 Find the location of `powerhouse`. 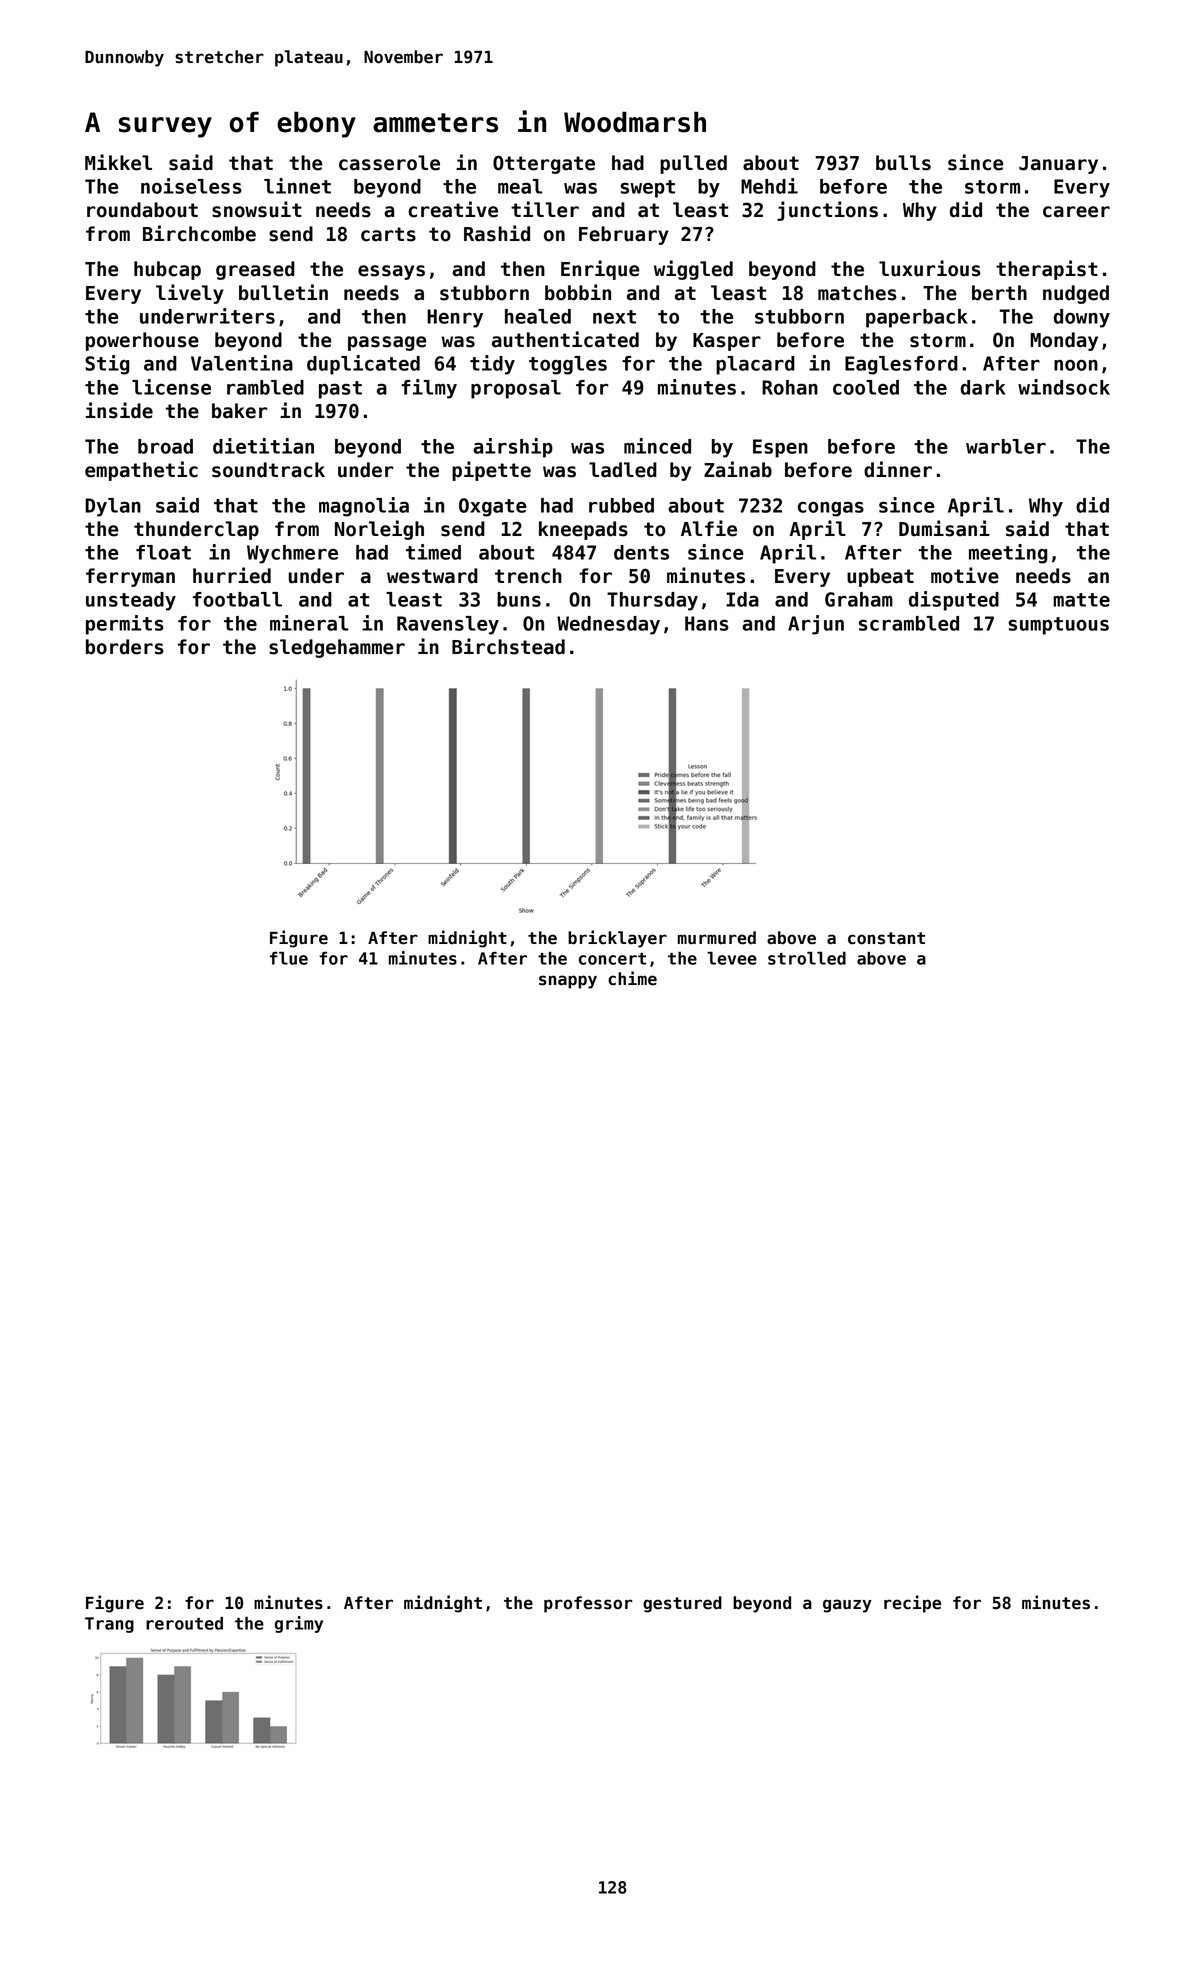

powerhouse is located at coordinates (142, 341).
